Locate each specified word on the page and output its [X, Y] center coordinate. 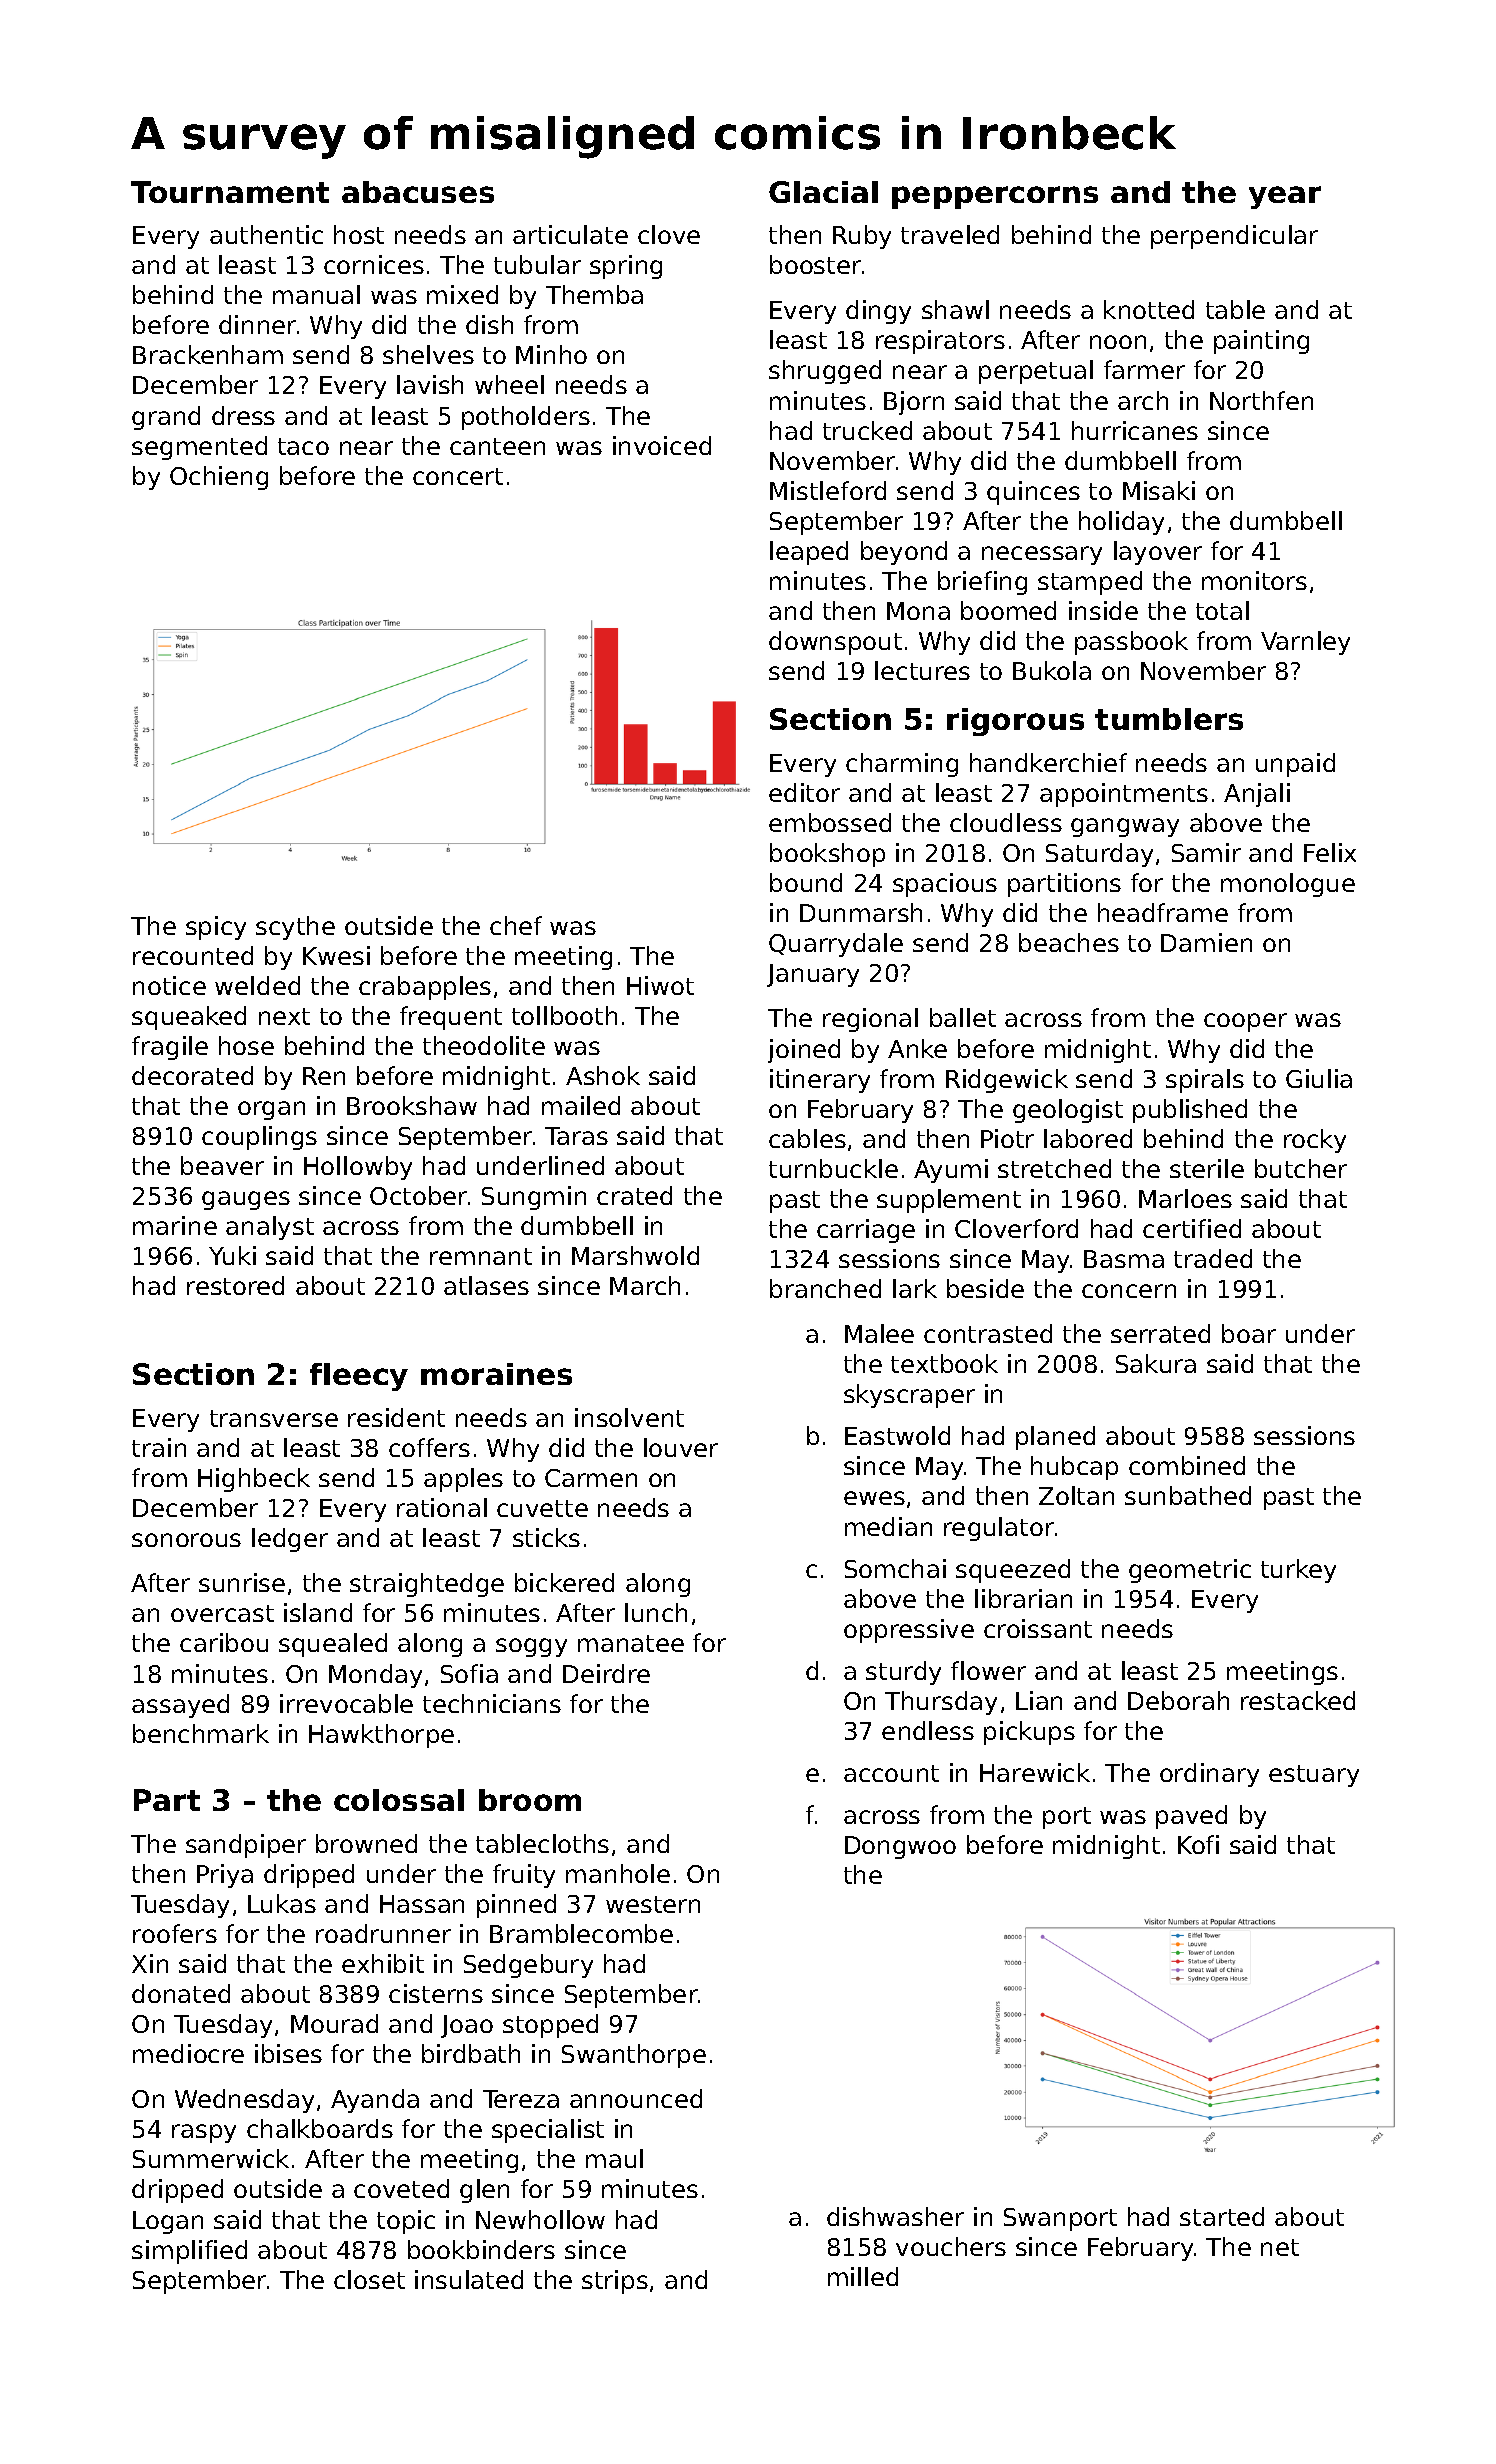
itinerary [820, 1081]
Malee [879, 1333]
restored [235, 1285]
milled [863, 2276]
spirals [1205, 1081]
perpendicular [1234, 237]
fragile [170, 1048]
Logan [168, 2222]
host [359, 234]
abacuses [418, 192]
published [1190, 1111]
